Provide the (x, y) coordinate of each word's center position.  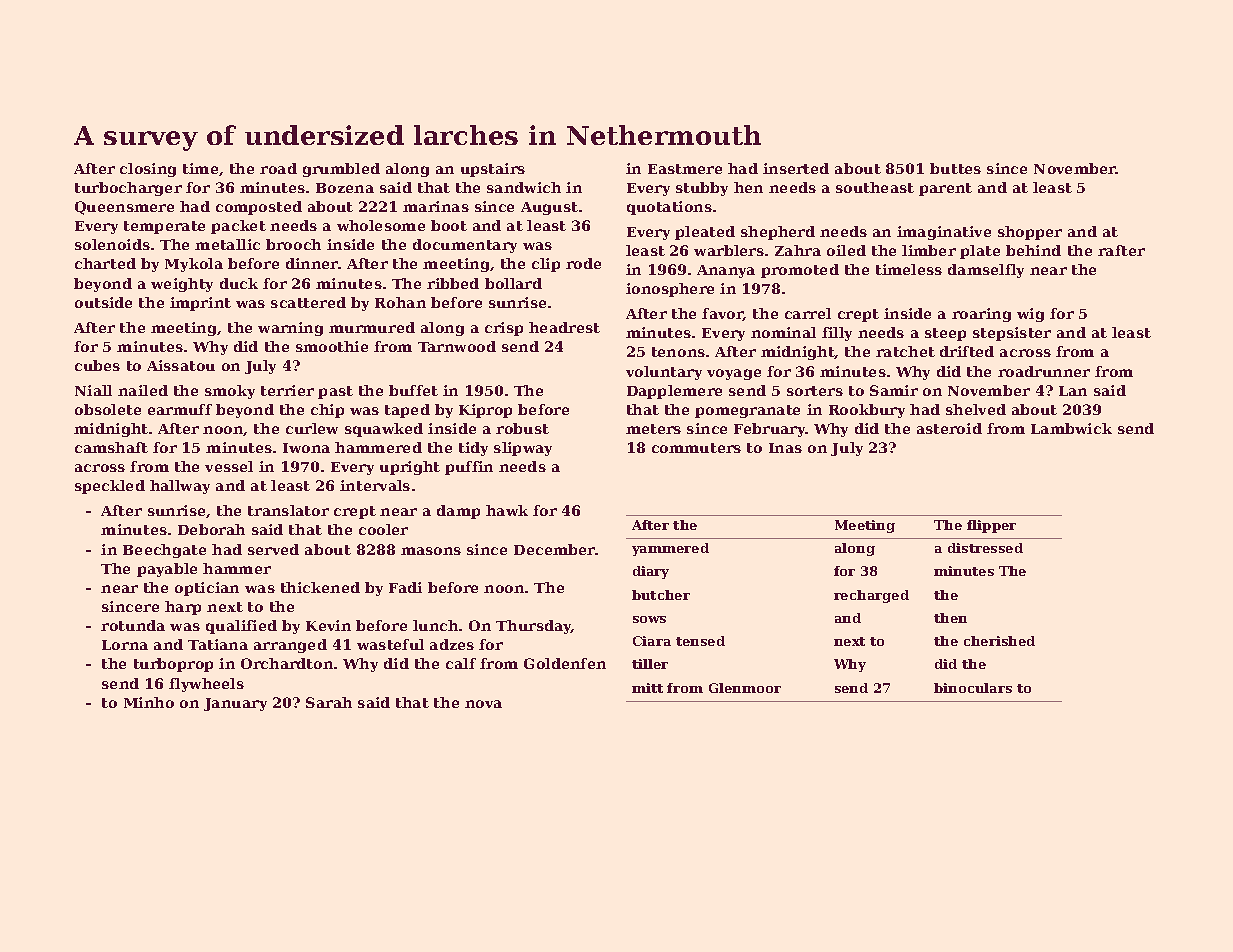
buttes (955, 168)
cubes (97, 365)
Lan (1073, 391)
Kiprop (485, 411)
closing (148, 170)
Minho (149, 702)
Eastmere (685, 169)
